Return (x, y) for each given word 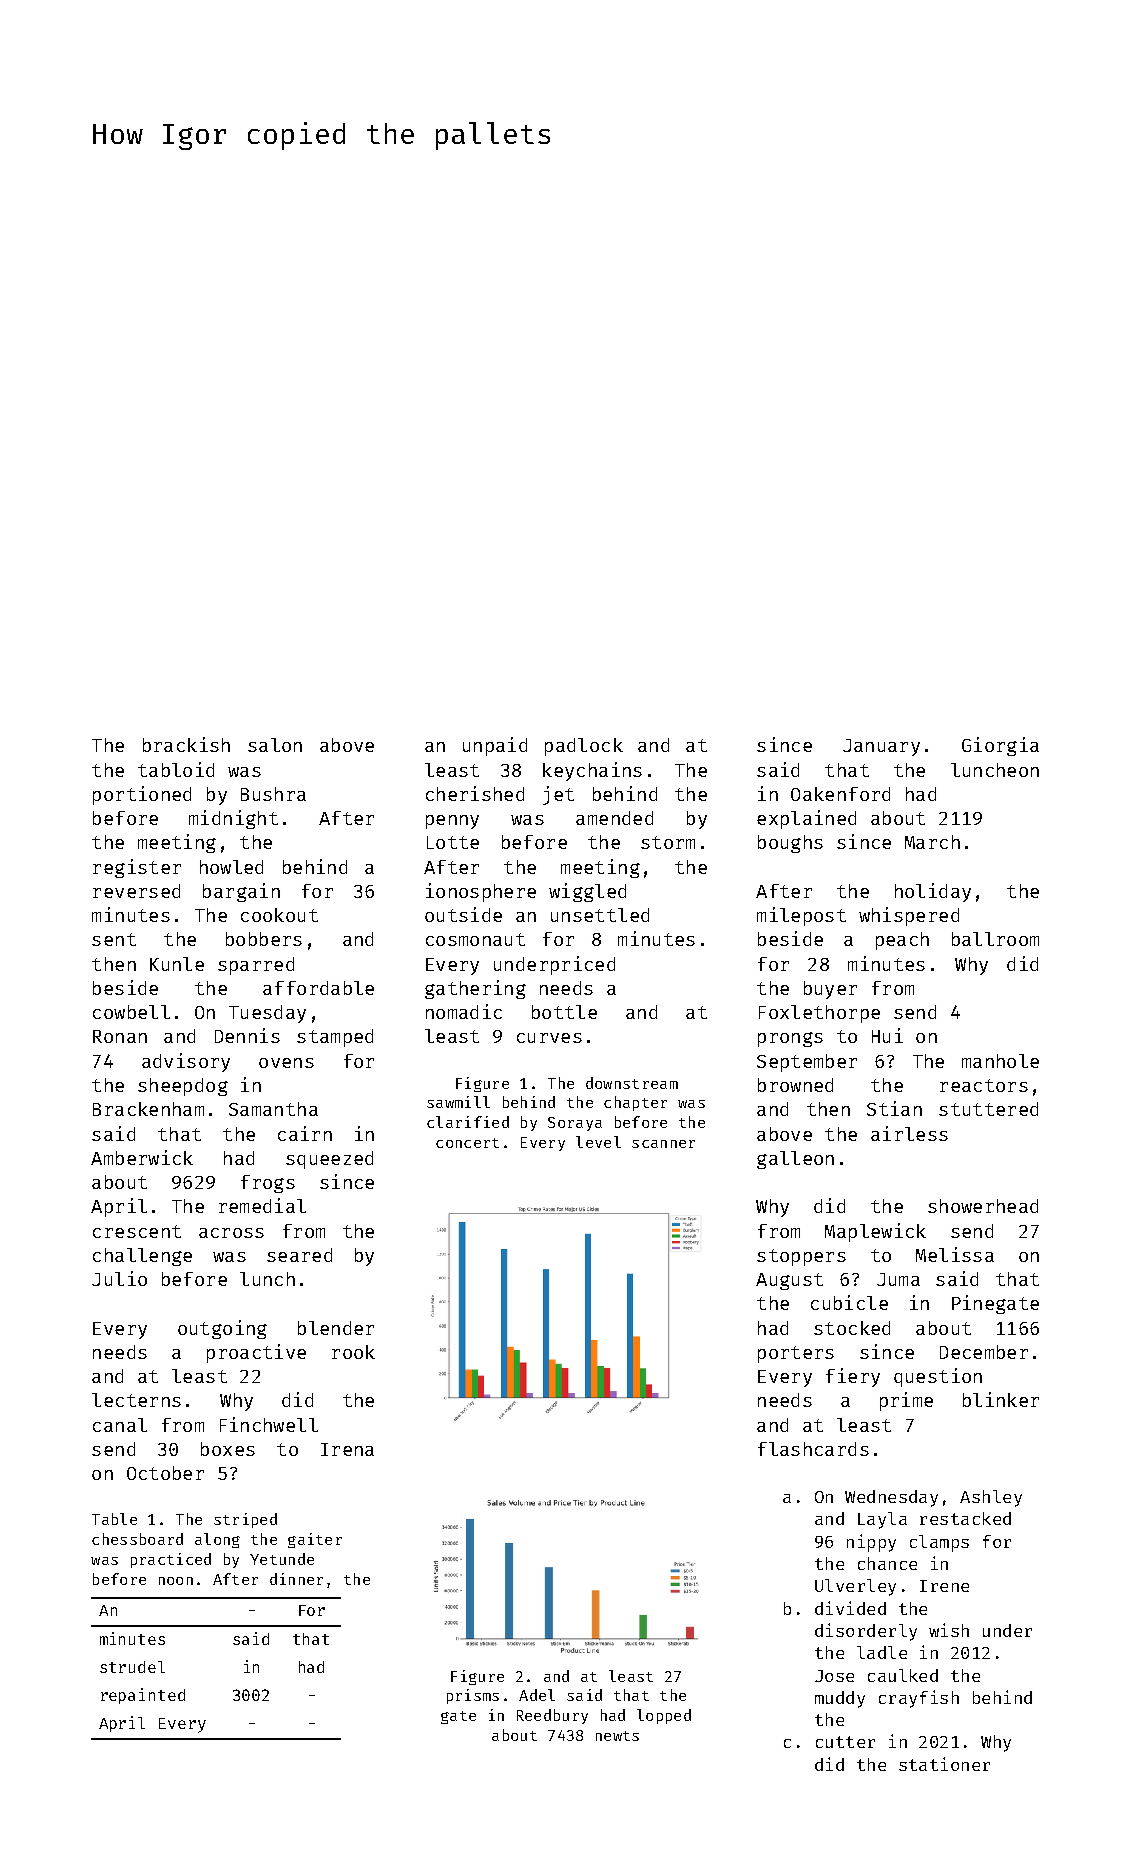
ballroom (995, 939)
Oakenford (840, 794)
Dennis (247, 1035)
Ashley (991, 1498)
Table (114, 1519)
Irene (944, 1586)
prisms (473, 1696)
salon (275, 745)
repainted (143, 1696)
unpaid (495, 746)
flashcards (813, 1449)
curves (549, 1038)
